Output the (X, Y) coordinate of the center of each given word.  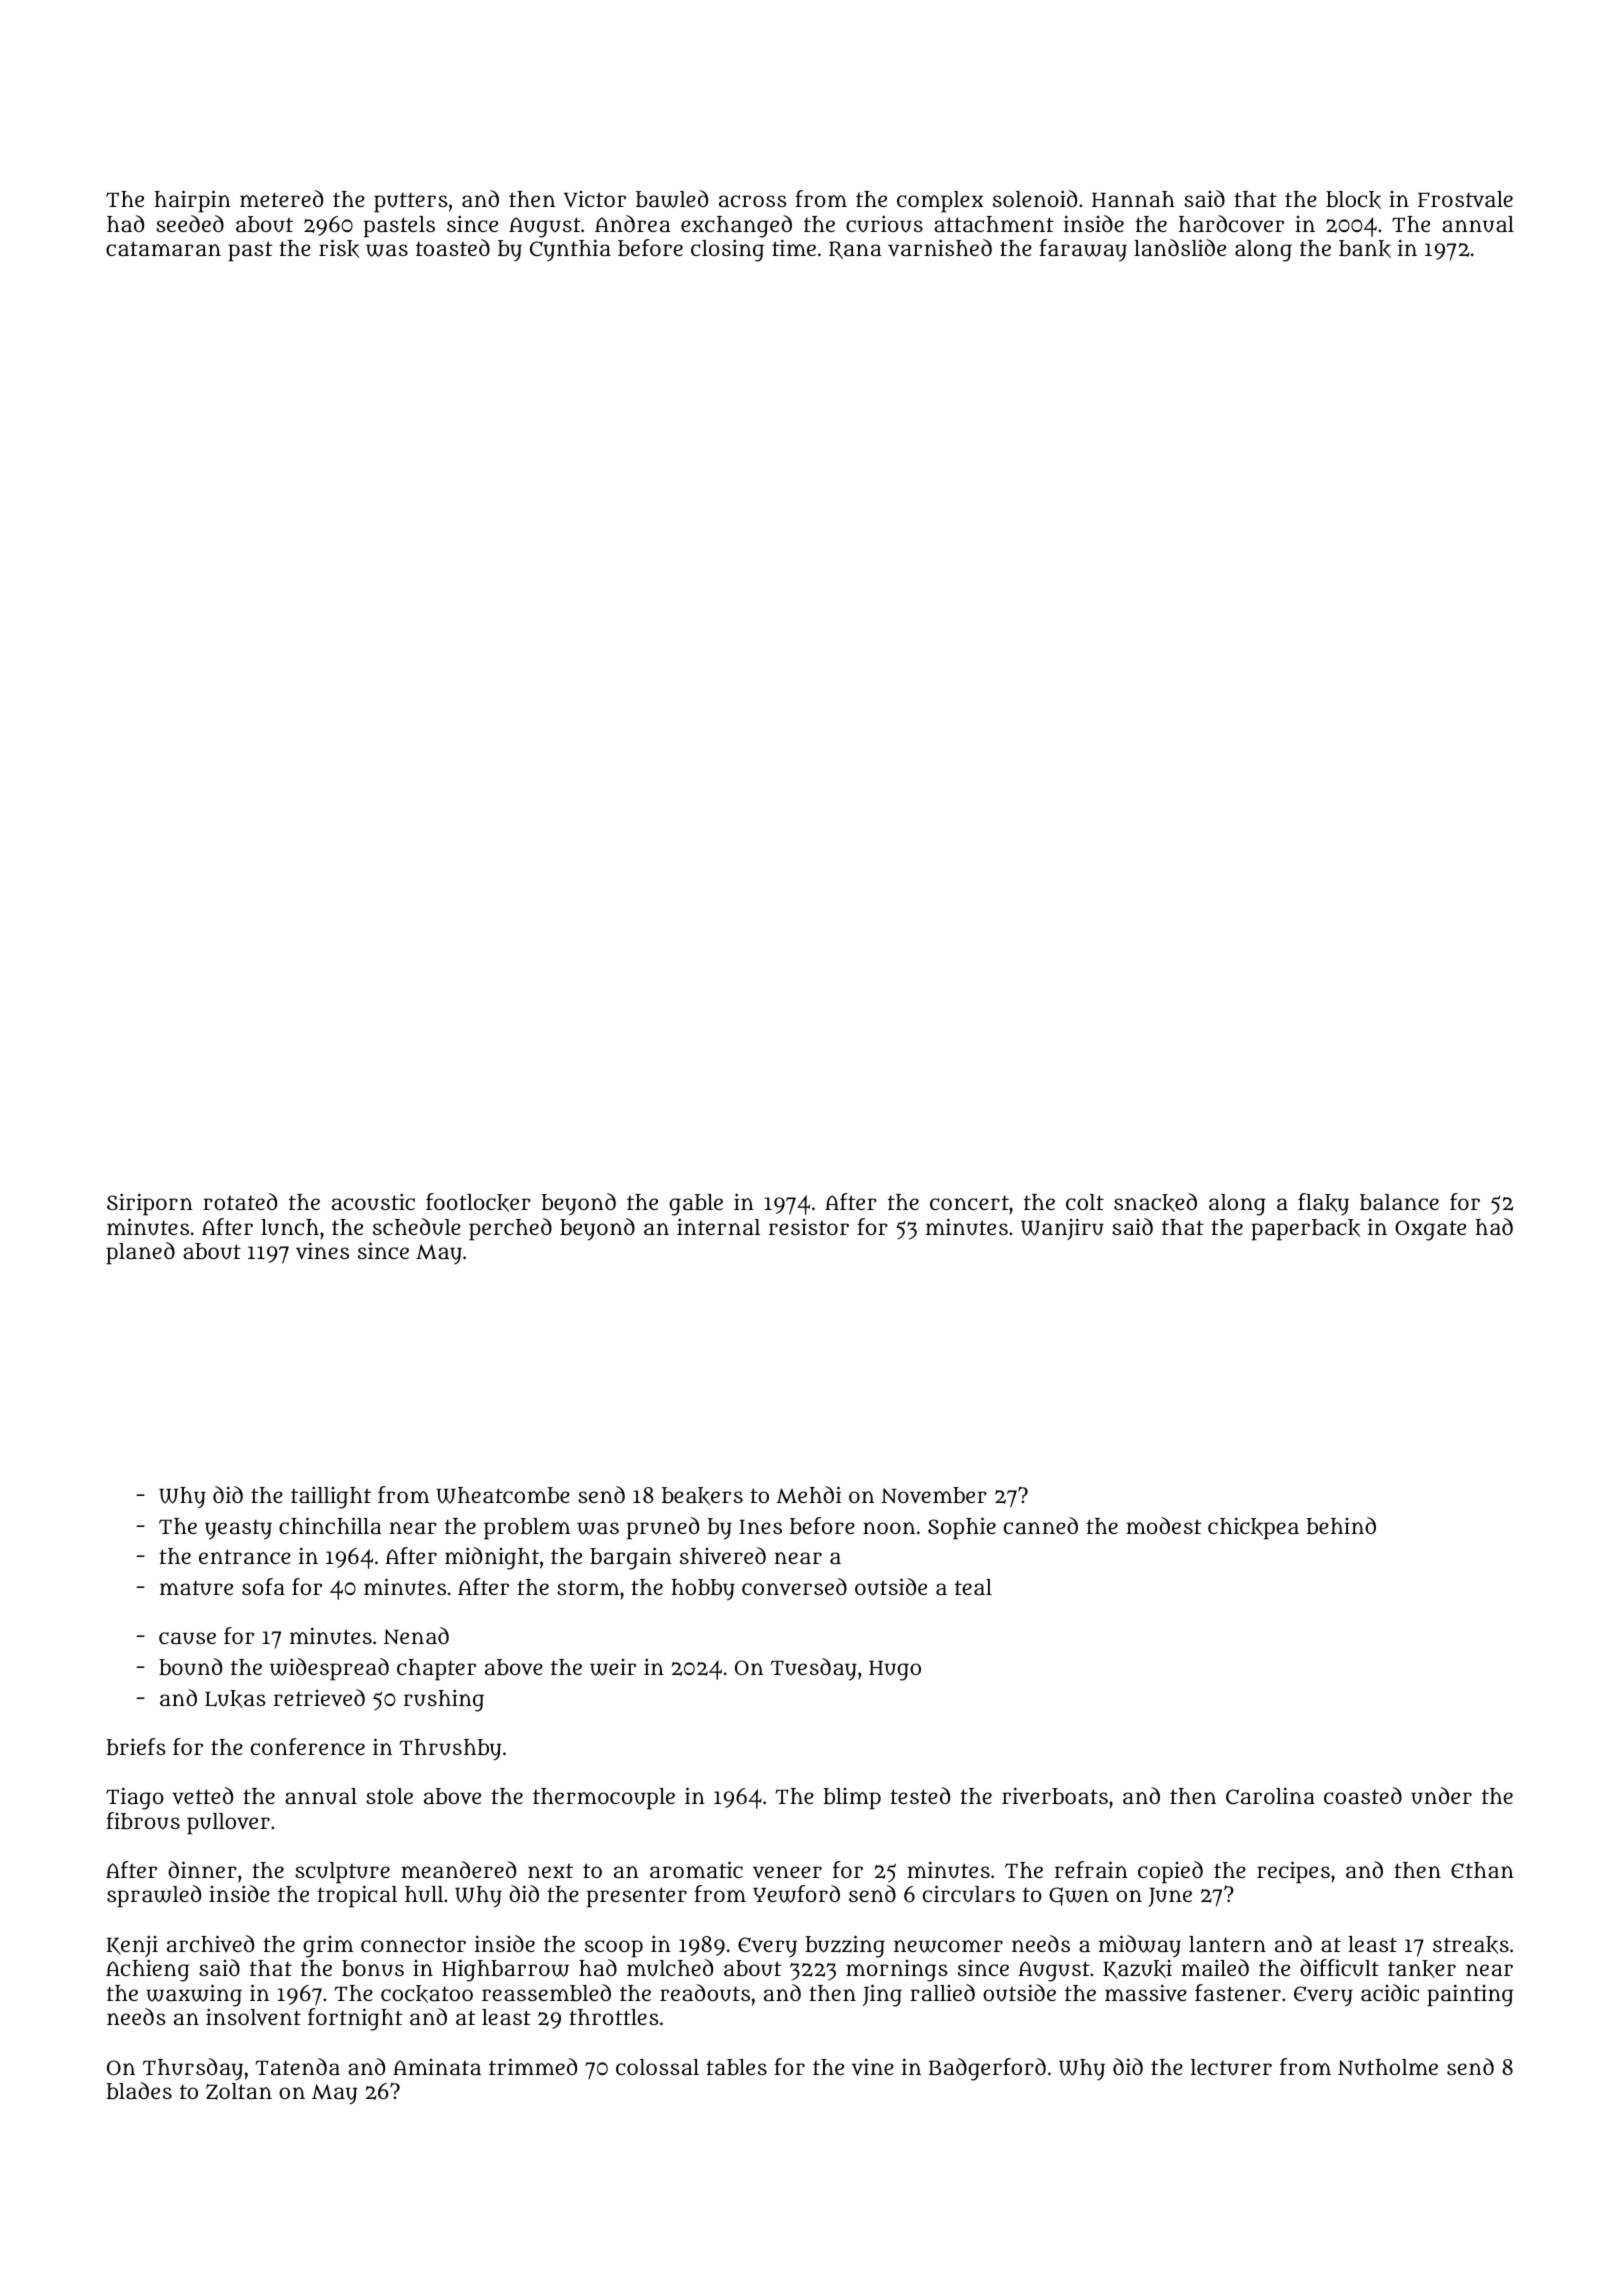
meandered (458, 1869)
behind (1341, 1526)
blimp (852, 1799)
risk (339, 248)
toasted (453, 247)
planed (140, 1253)
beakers (702, 1496)
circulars (969, 1893)
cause (187, 1638)
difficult (1339, 1967)
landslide (1180, 247)
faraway (1083, 250)
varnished (940, 247)
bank (1365, 249)
